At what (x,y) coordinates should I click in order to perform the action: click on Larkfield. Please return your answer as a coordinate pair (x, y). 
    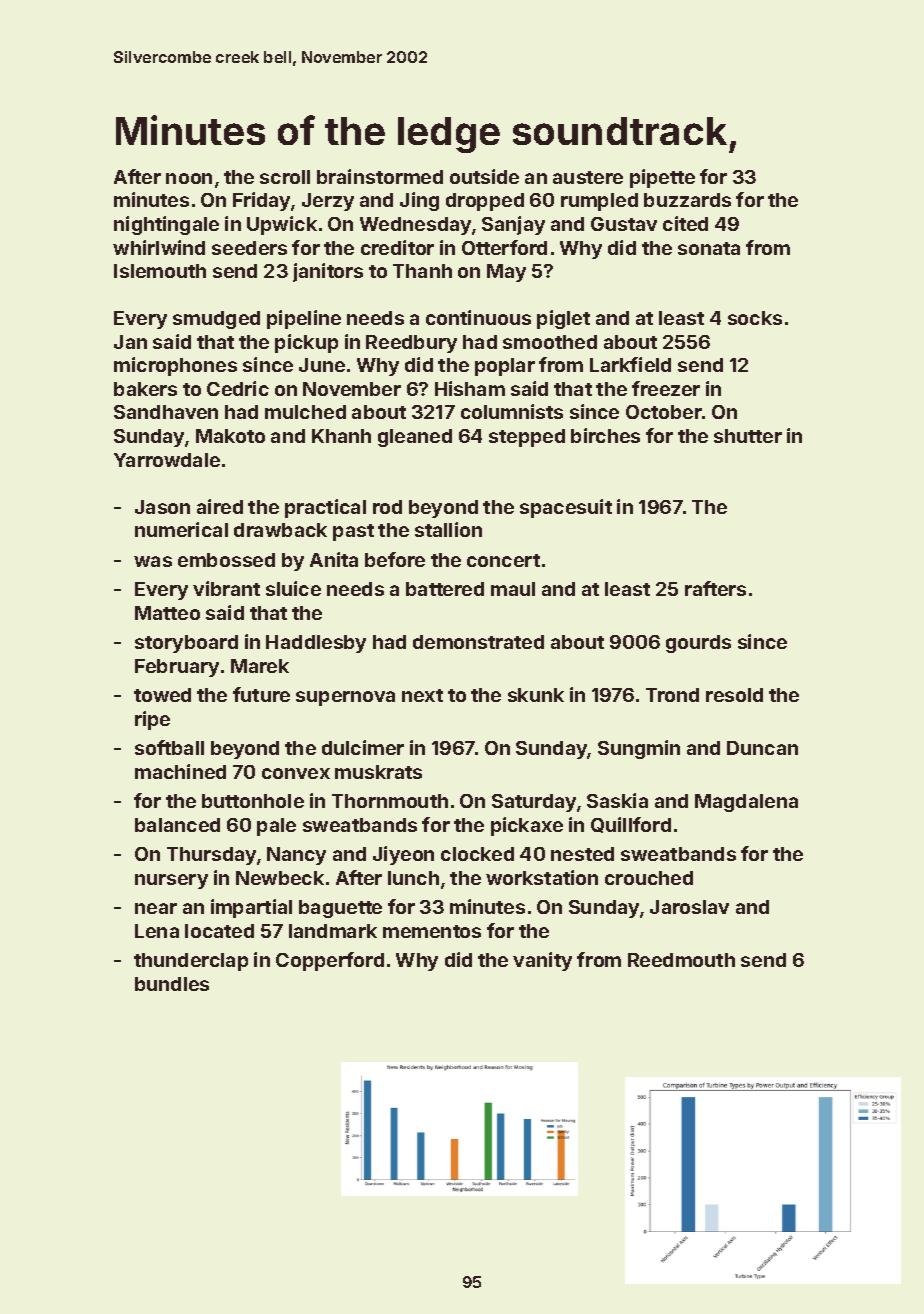
    Looking at the image, I should click on (630, 364).
